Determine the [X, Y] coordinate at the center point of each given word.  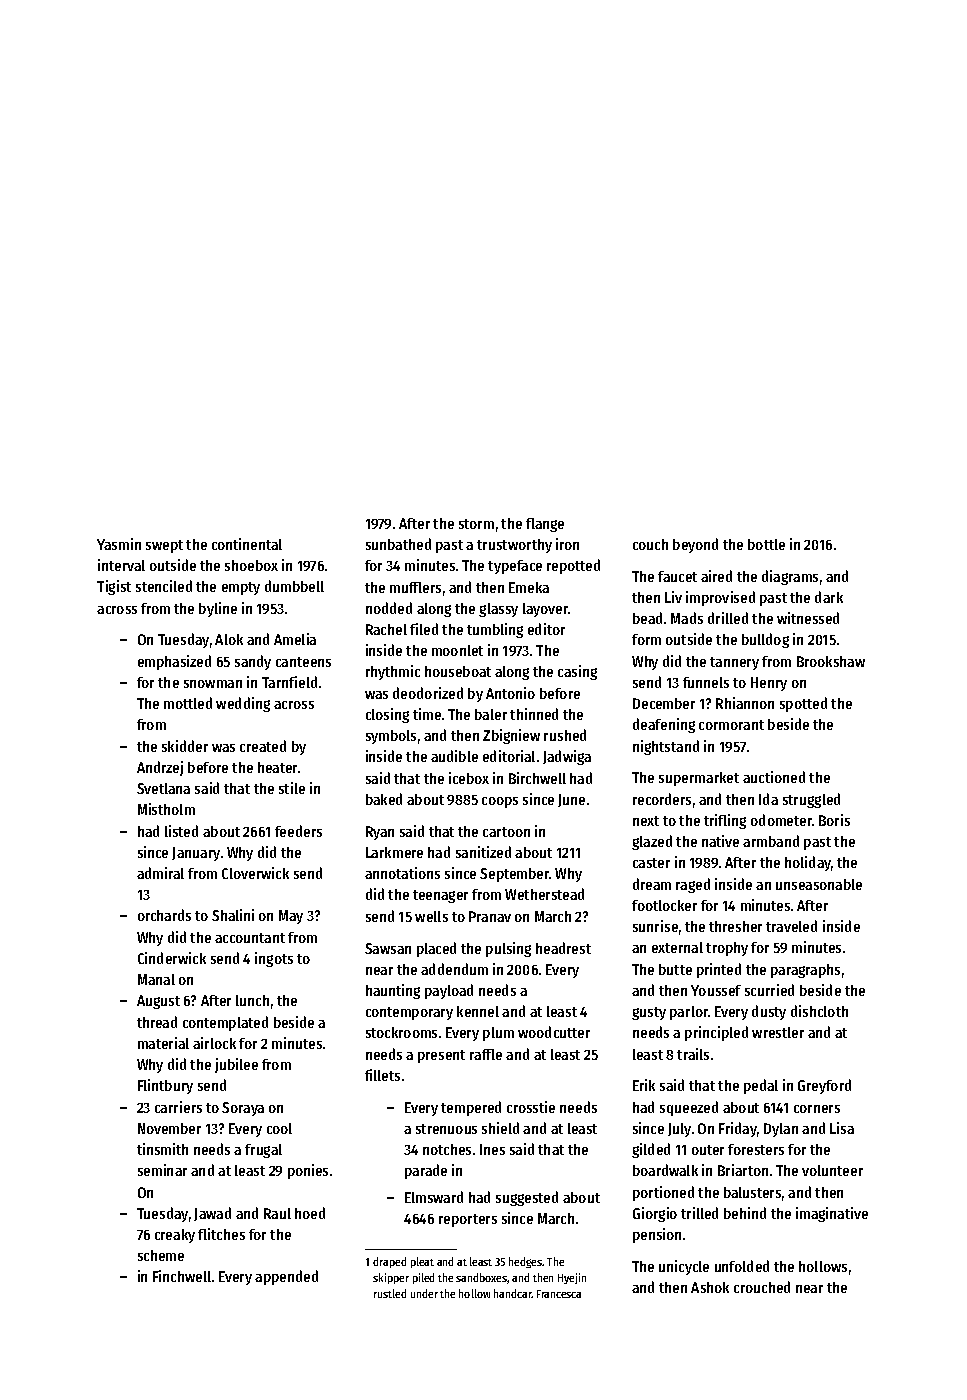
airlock [214, 1043]
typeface [515, 567]
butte [675, 969]
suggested [527, 1198]
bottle [766, 544]
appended [286, 1277]
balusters [752, 1192]
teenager [440, 896]
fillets [382, 1075]
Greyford [824, 1086]
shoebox [251, 565]
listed [181, 831]
